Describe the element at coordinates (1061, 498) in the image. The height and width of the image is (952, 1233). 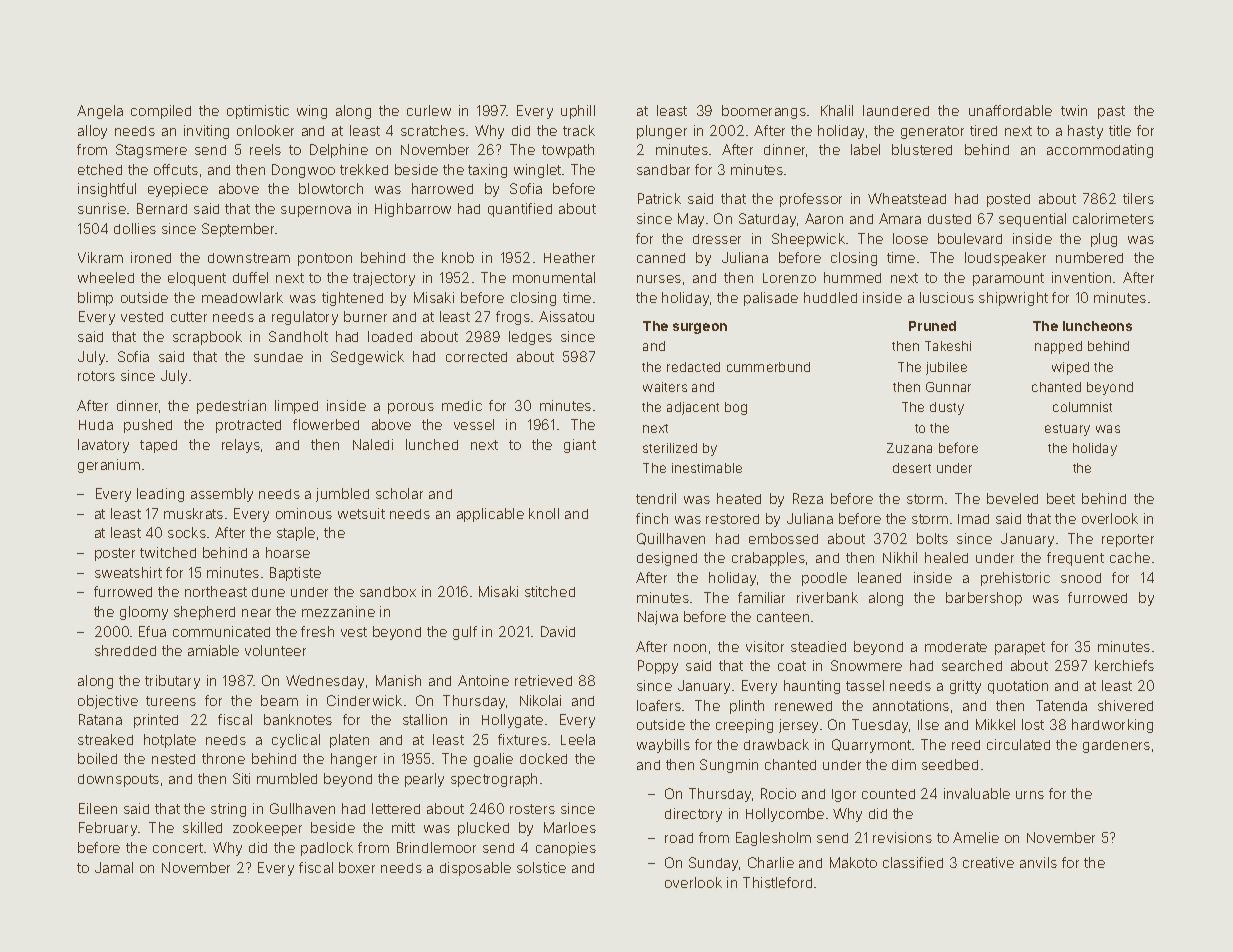
I see `beet` at that location.
